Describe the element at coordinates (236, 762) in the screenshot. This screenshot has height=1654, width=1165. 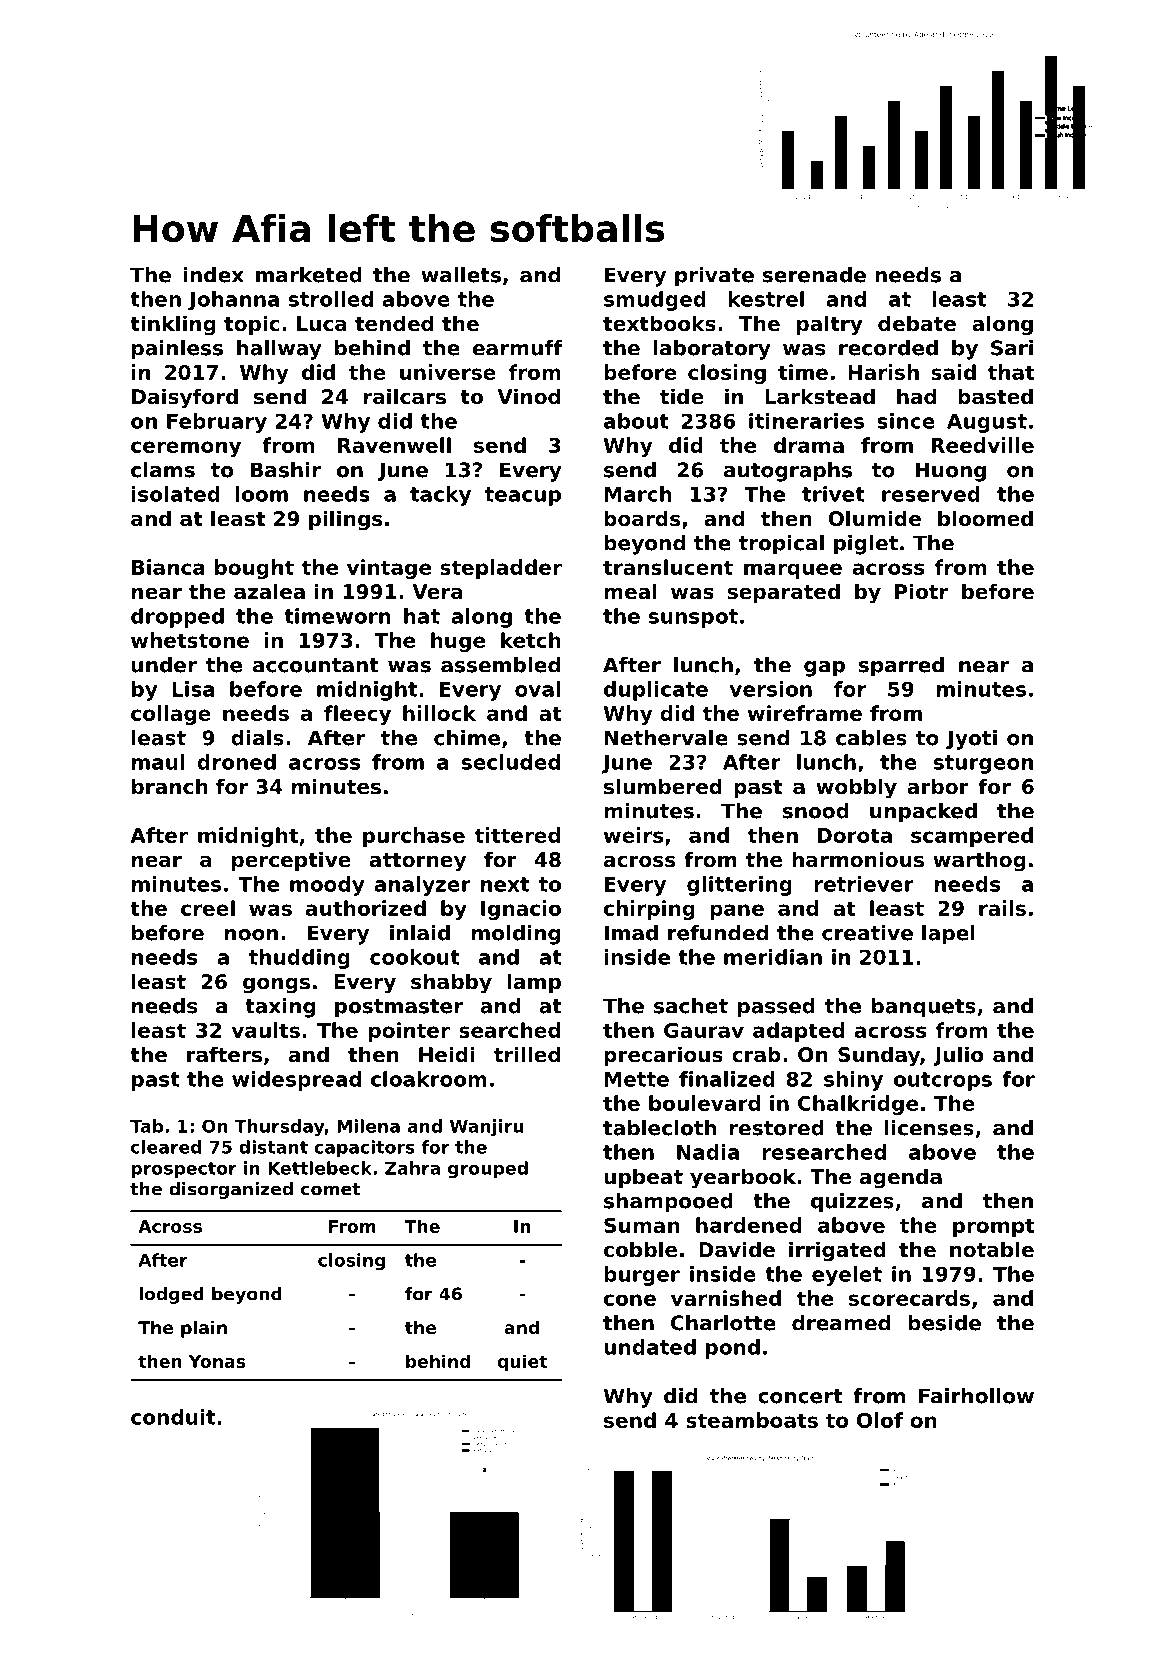
I see `droned` at that location.
